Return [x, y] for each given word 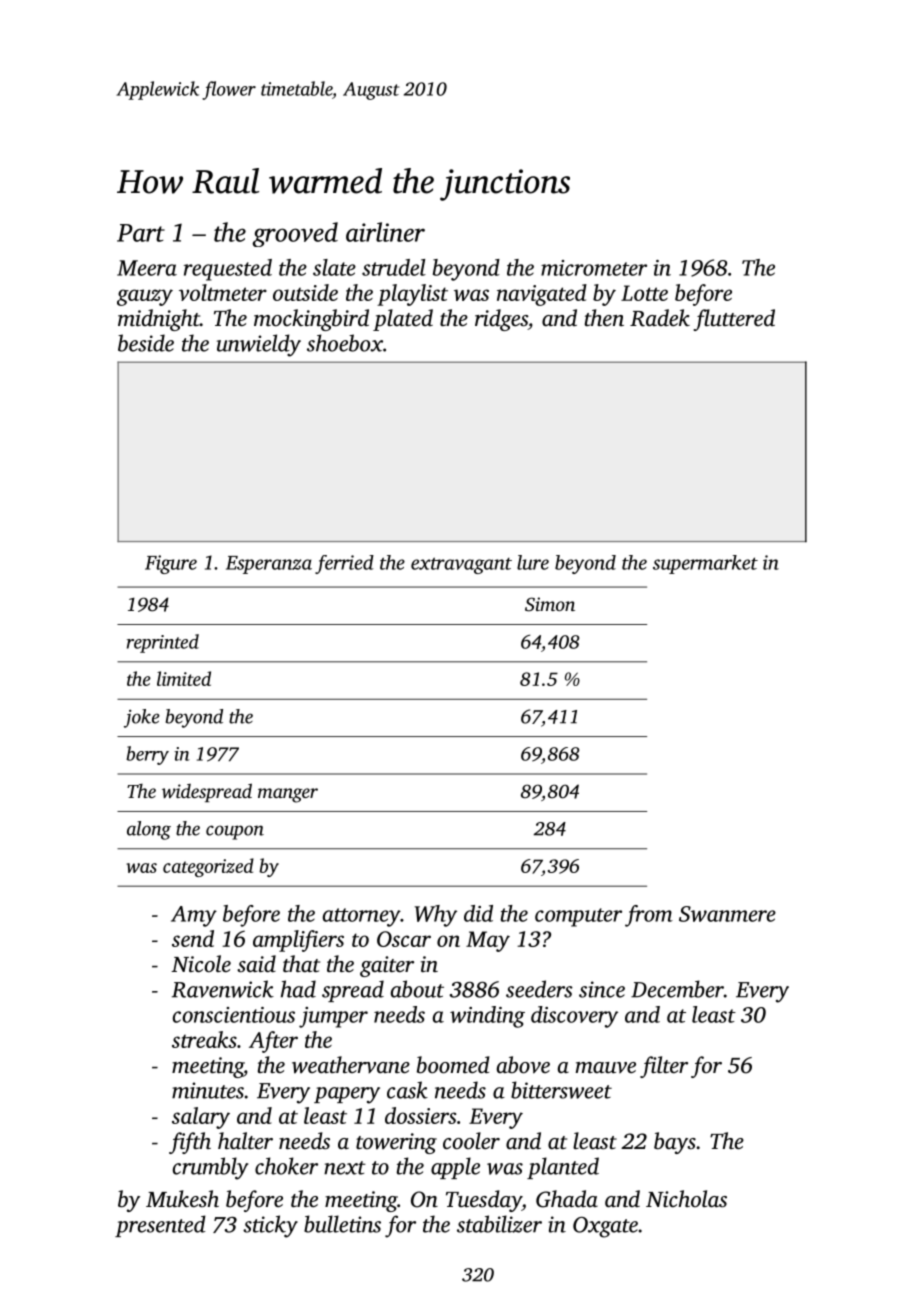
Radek [660, 318]
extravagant [461, 566]
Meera [147, 268]
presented [160, 1226]
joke [142, 718]
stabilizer [499, 1224]
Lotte [644, 293]
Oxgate [605, 1227]
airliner [385, 232]
